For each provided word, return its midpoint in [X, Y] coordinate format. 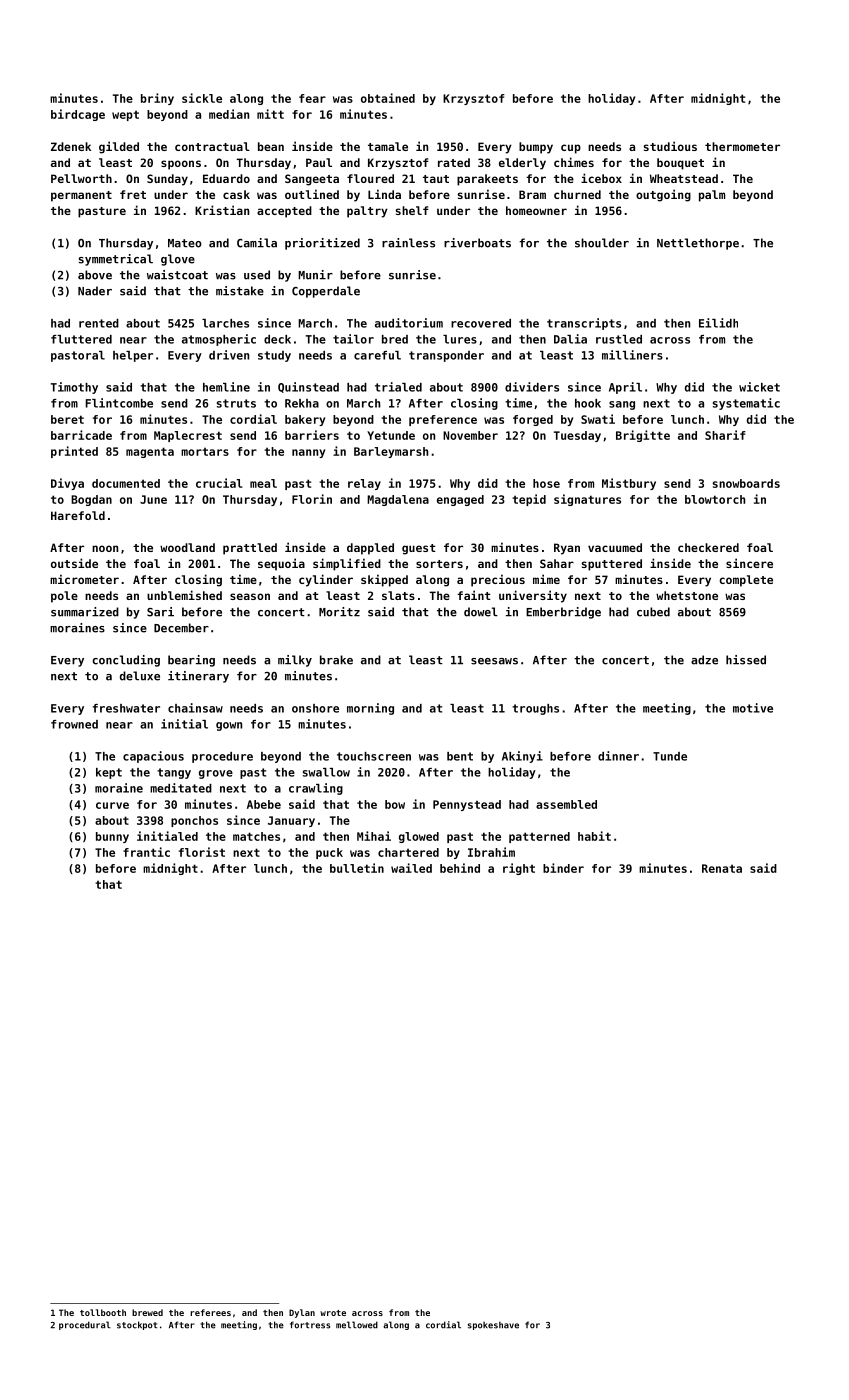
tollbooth [103, 1312]
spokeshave [493, 1325]
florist [202, 852]
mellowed [357, 1325]
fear [312, 98]
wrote [333, 1313]
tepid [529, 500]
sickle [202, 98]
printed [74, 452]
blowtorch [715, 499]
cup [571, 149]
